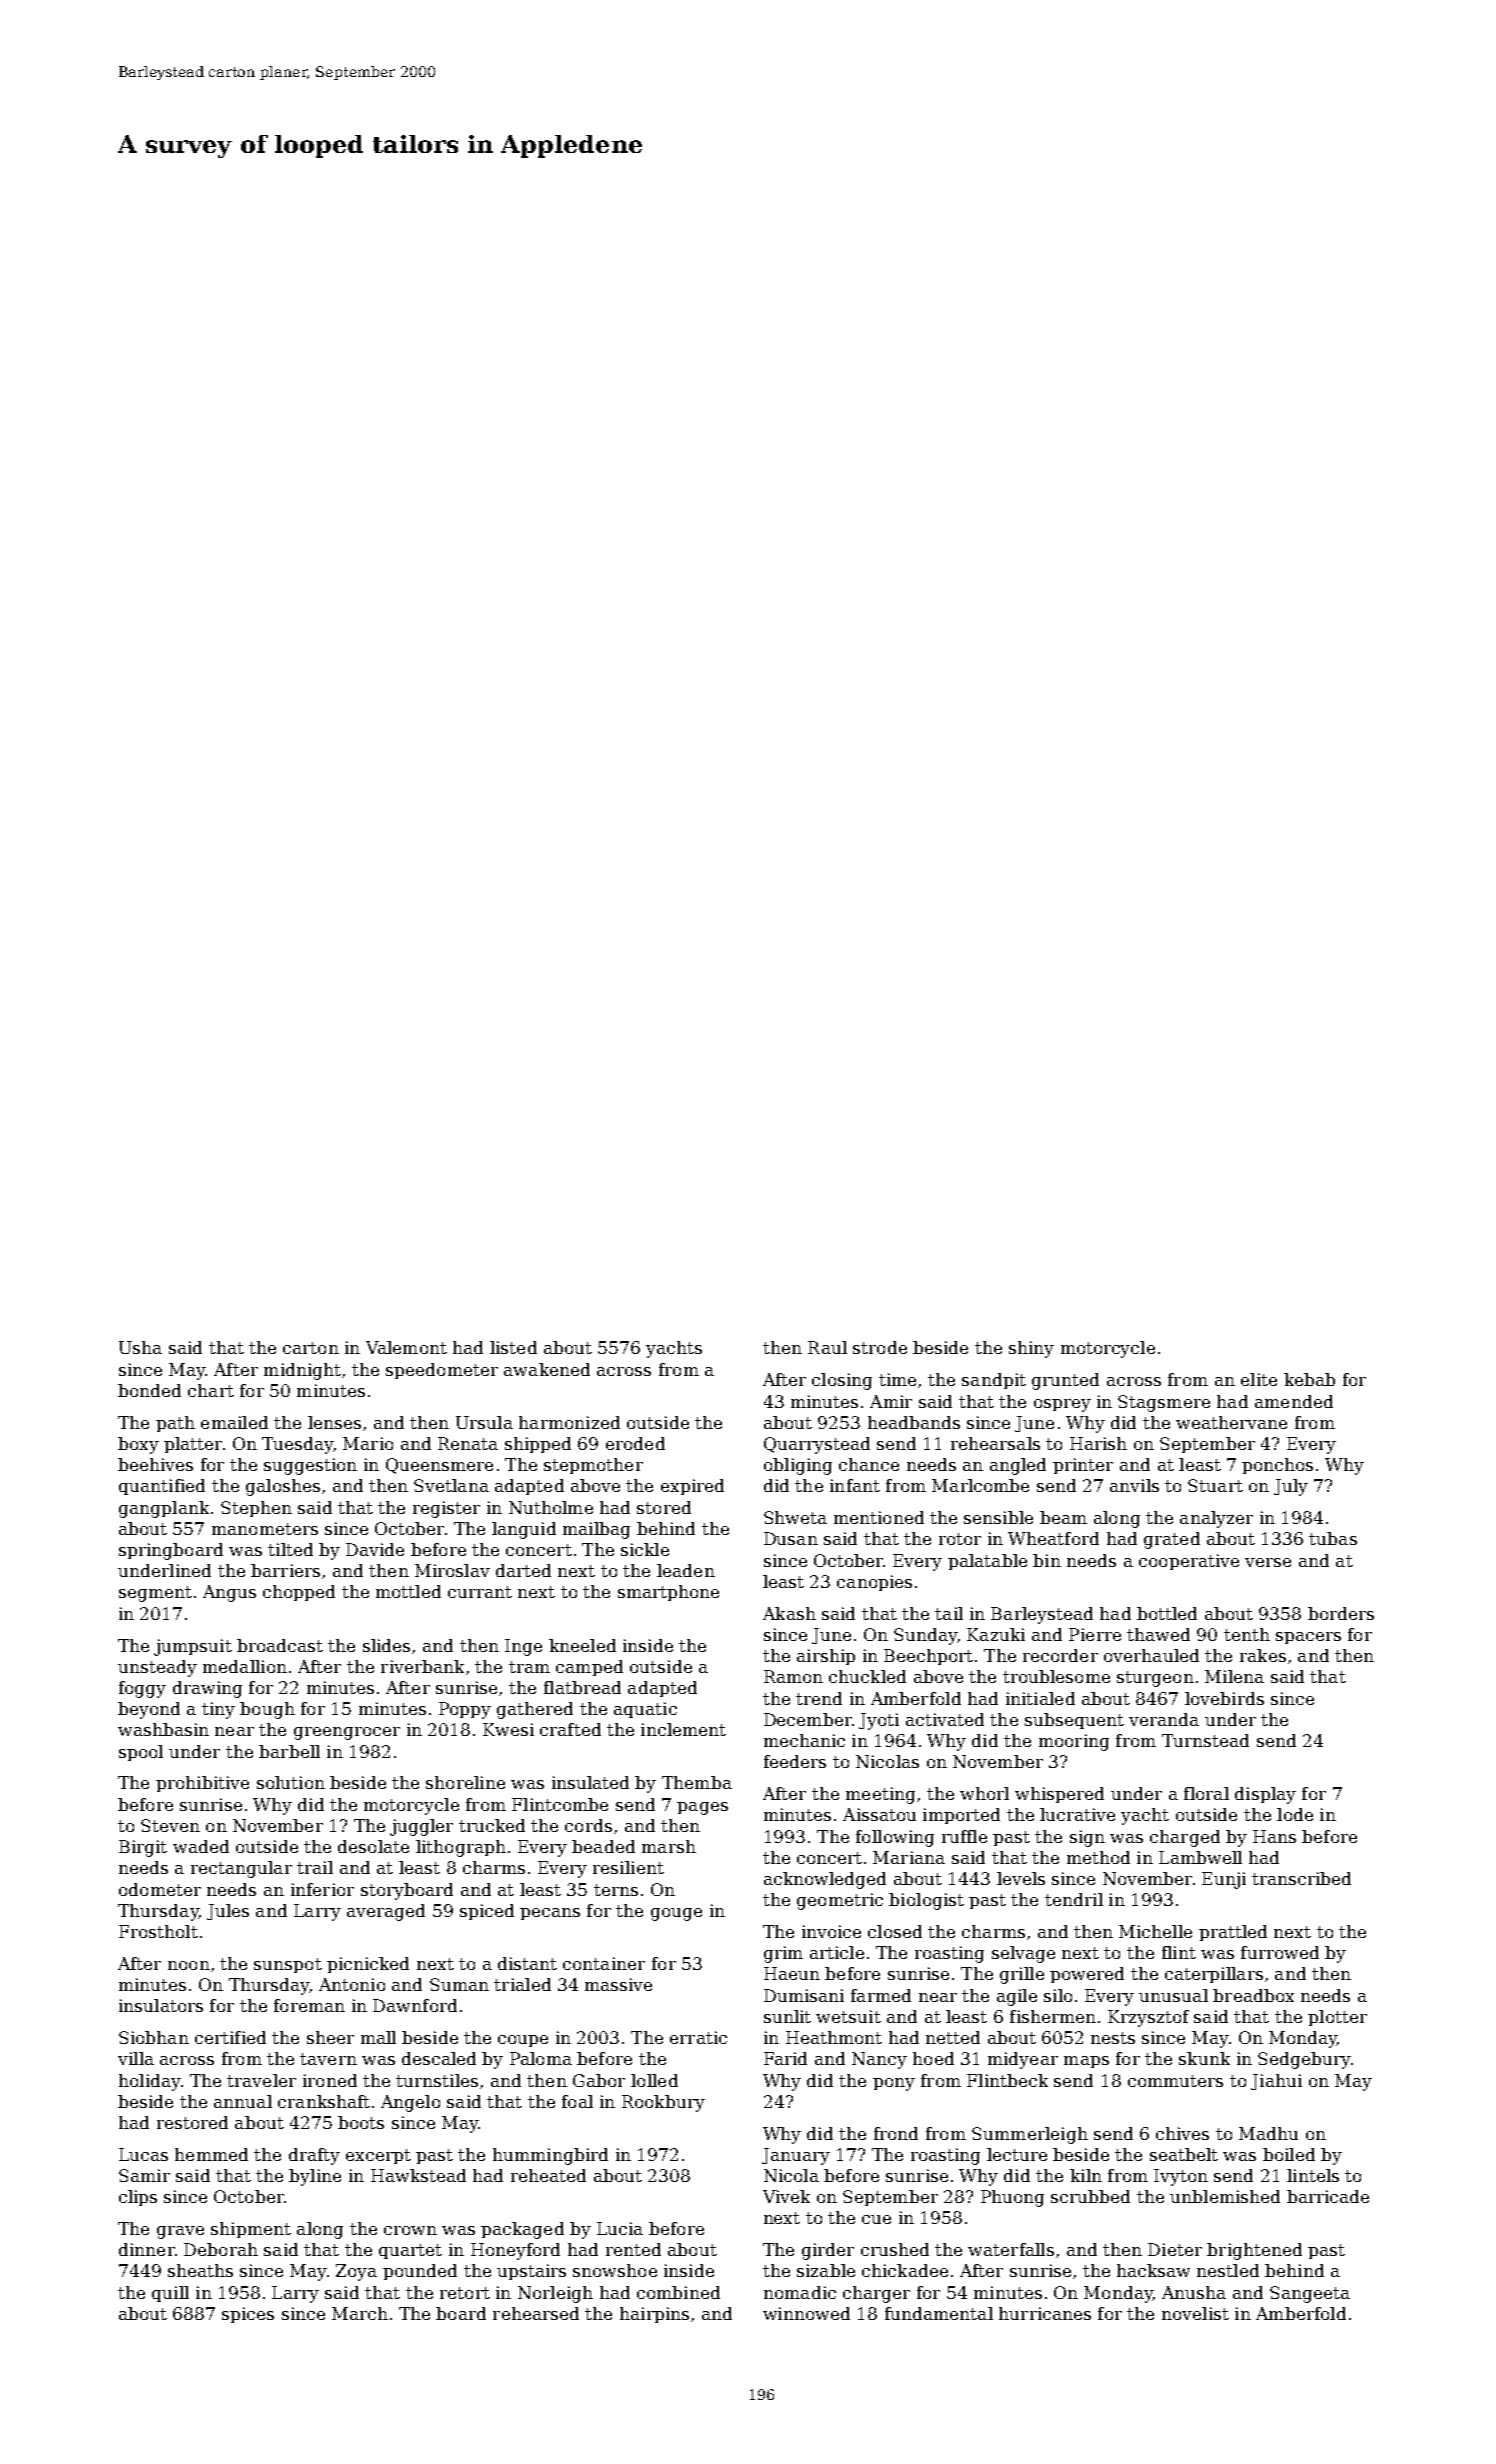 The width and height of the page is (1496, 2464). What do you see at coordinates (827, 1347) in the page?
I see `Raul` at bounding box center [827, 1347].
